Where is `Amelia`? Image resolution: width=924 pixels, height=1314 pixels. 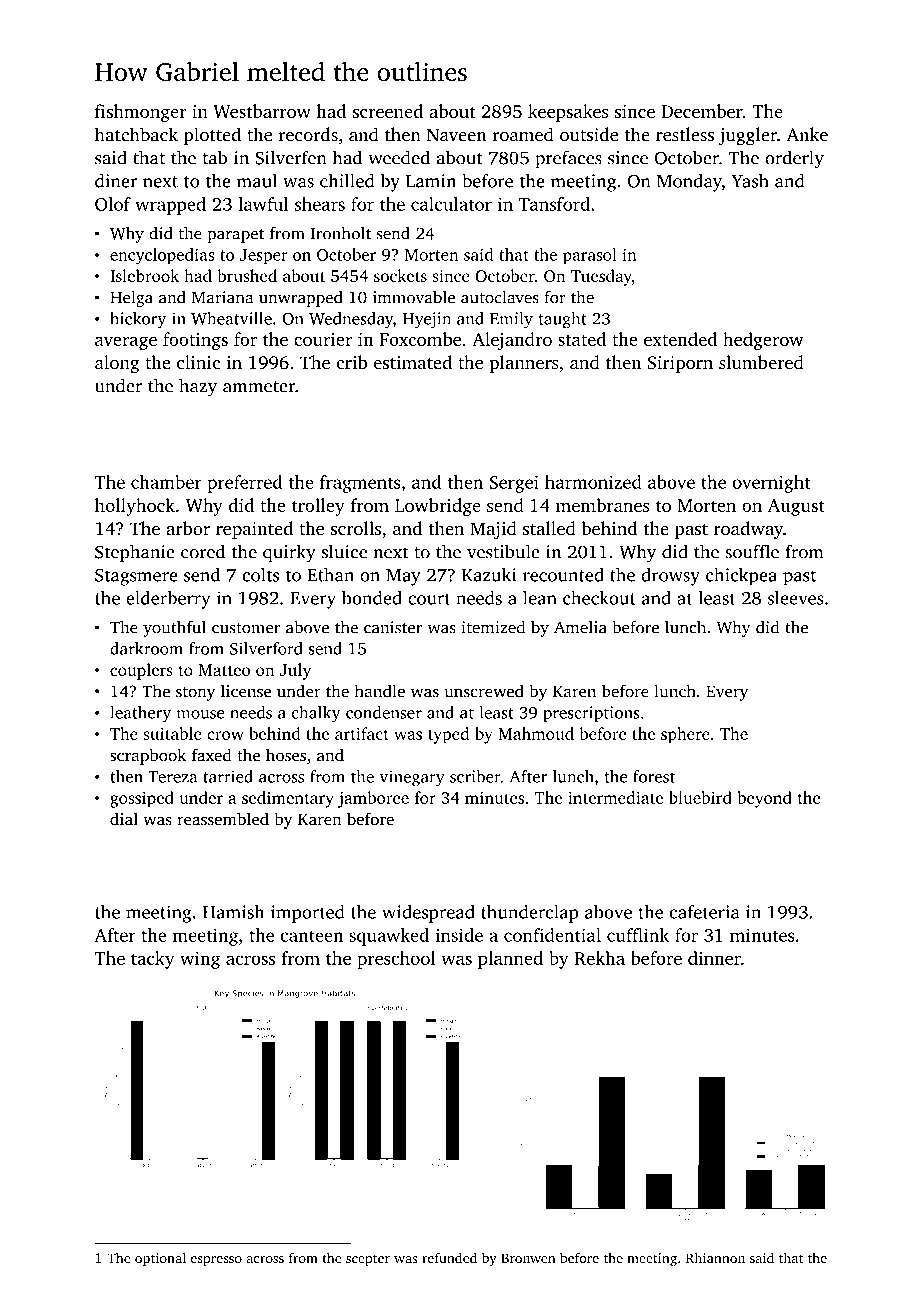 Amelia is located at coordinates (580, 627).
